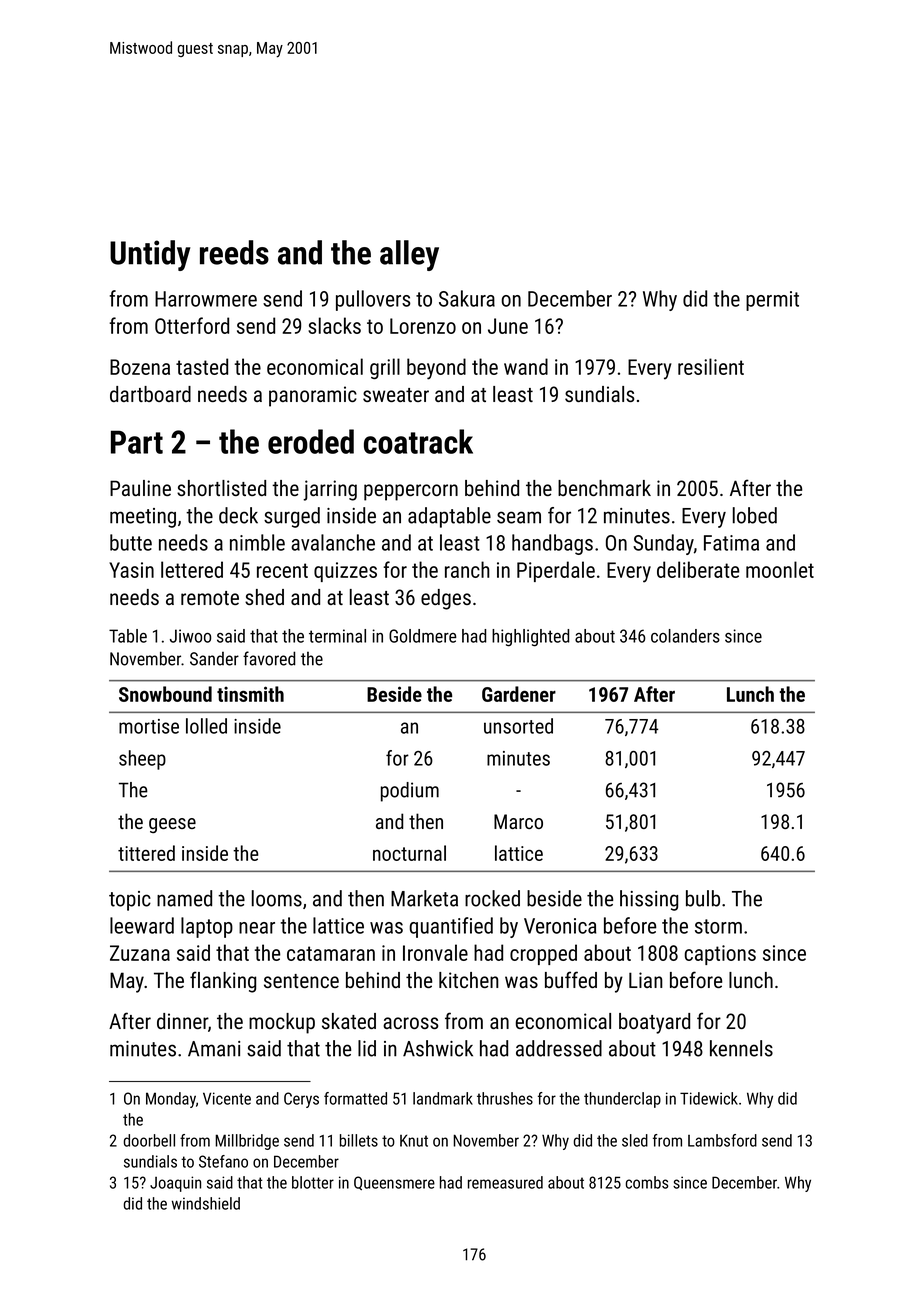  What do you see at coordinates (142, 925) in the screenshot?
I see `leeward` at bounding box center [142, 925].
